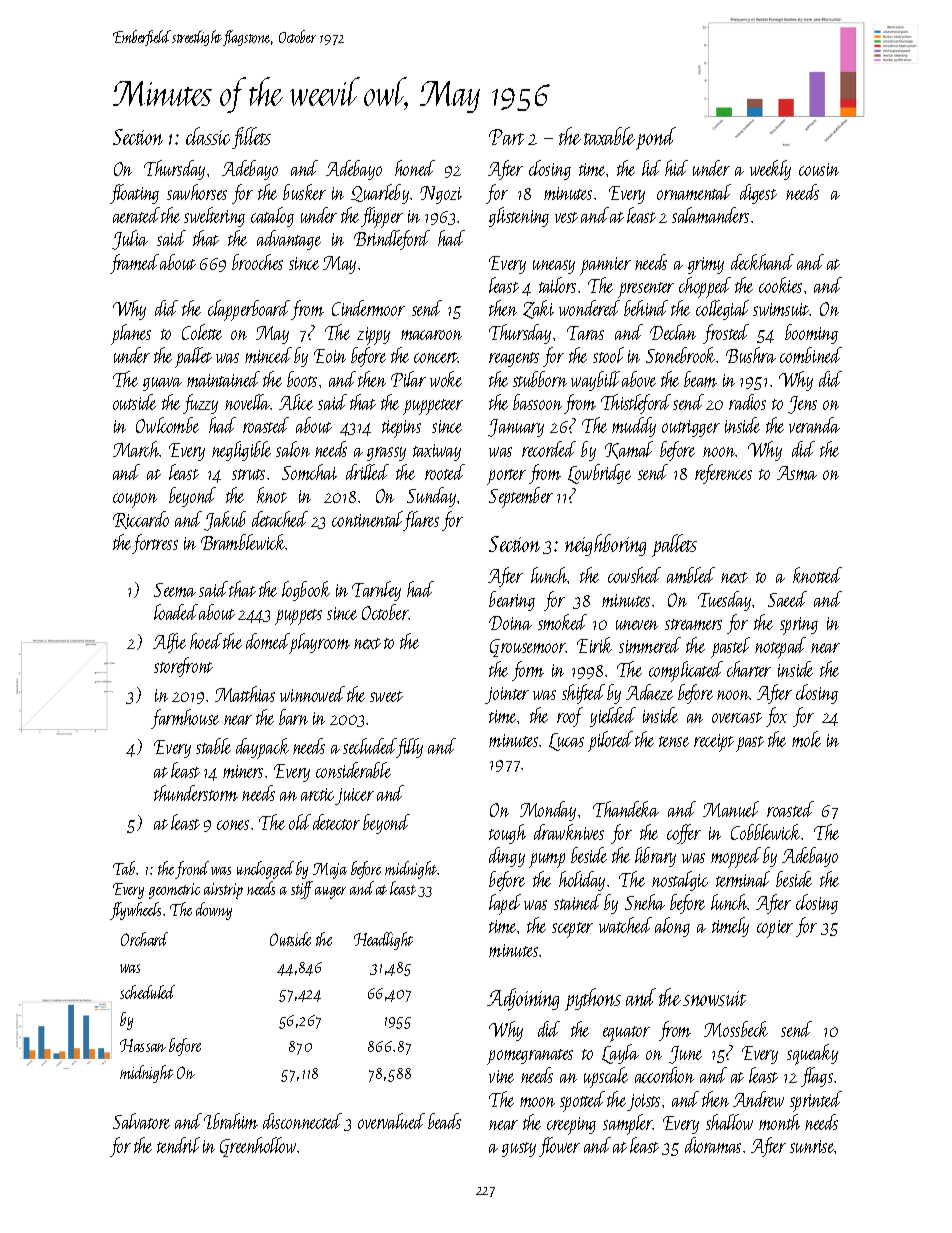  What do you see at coordinates (819, 169) in the image?
I see `cousin` at bounding box center [819, 169].
